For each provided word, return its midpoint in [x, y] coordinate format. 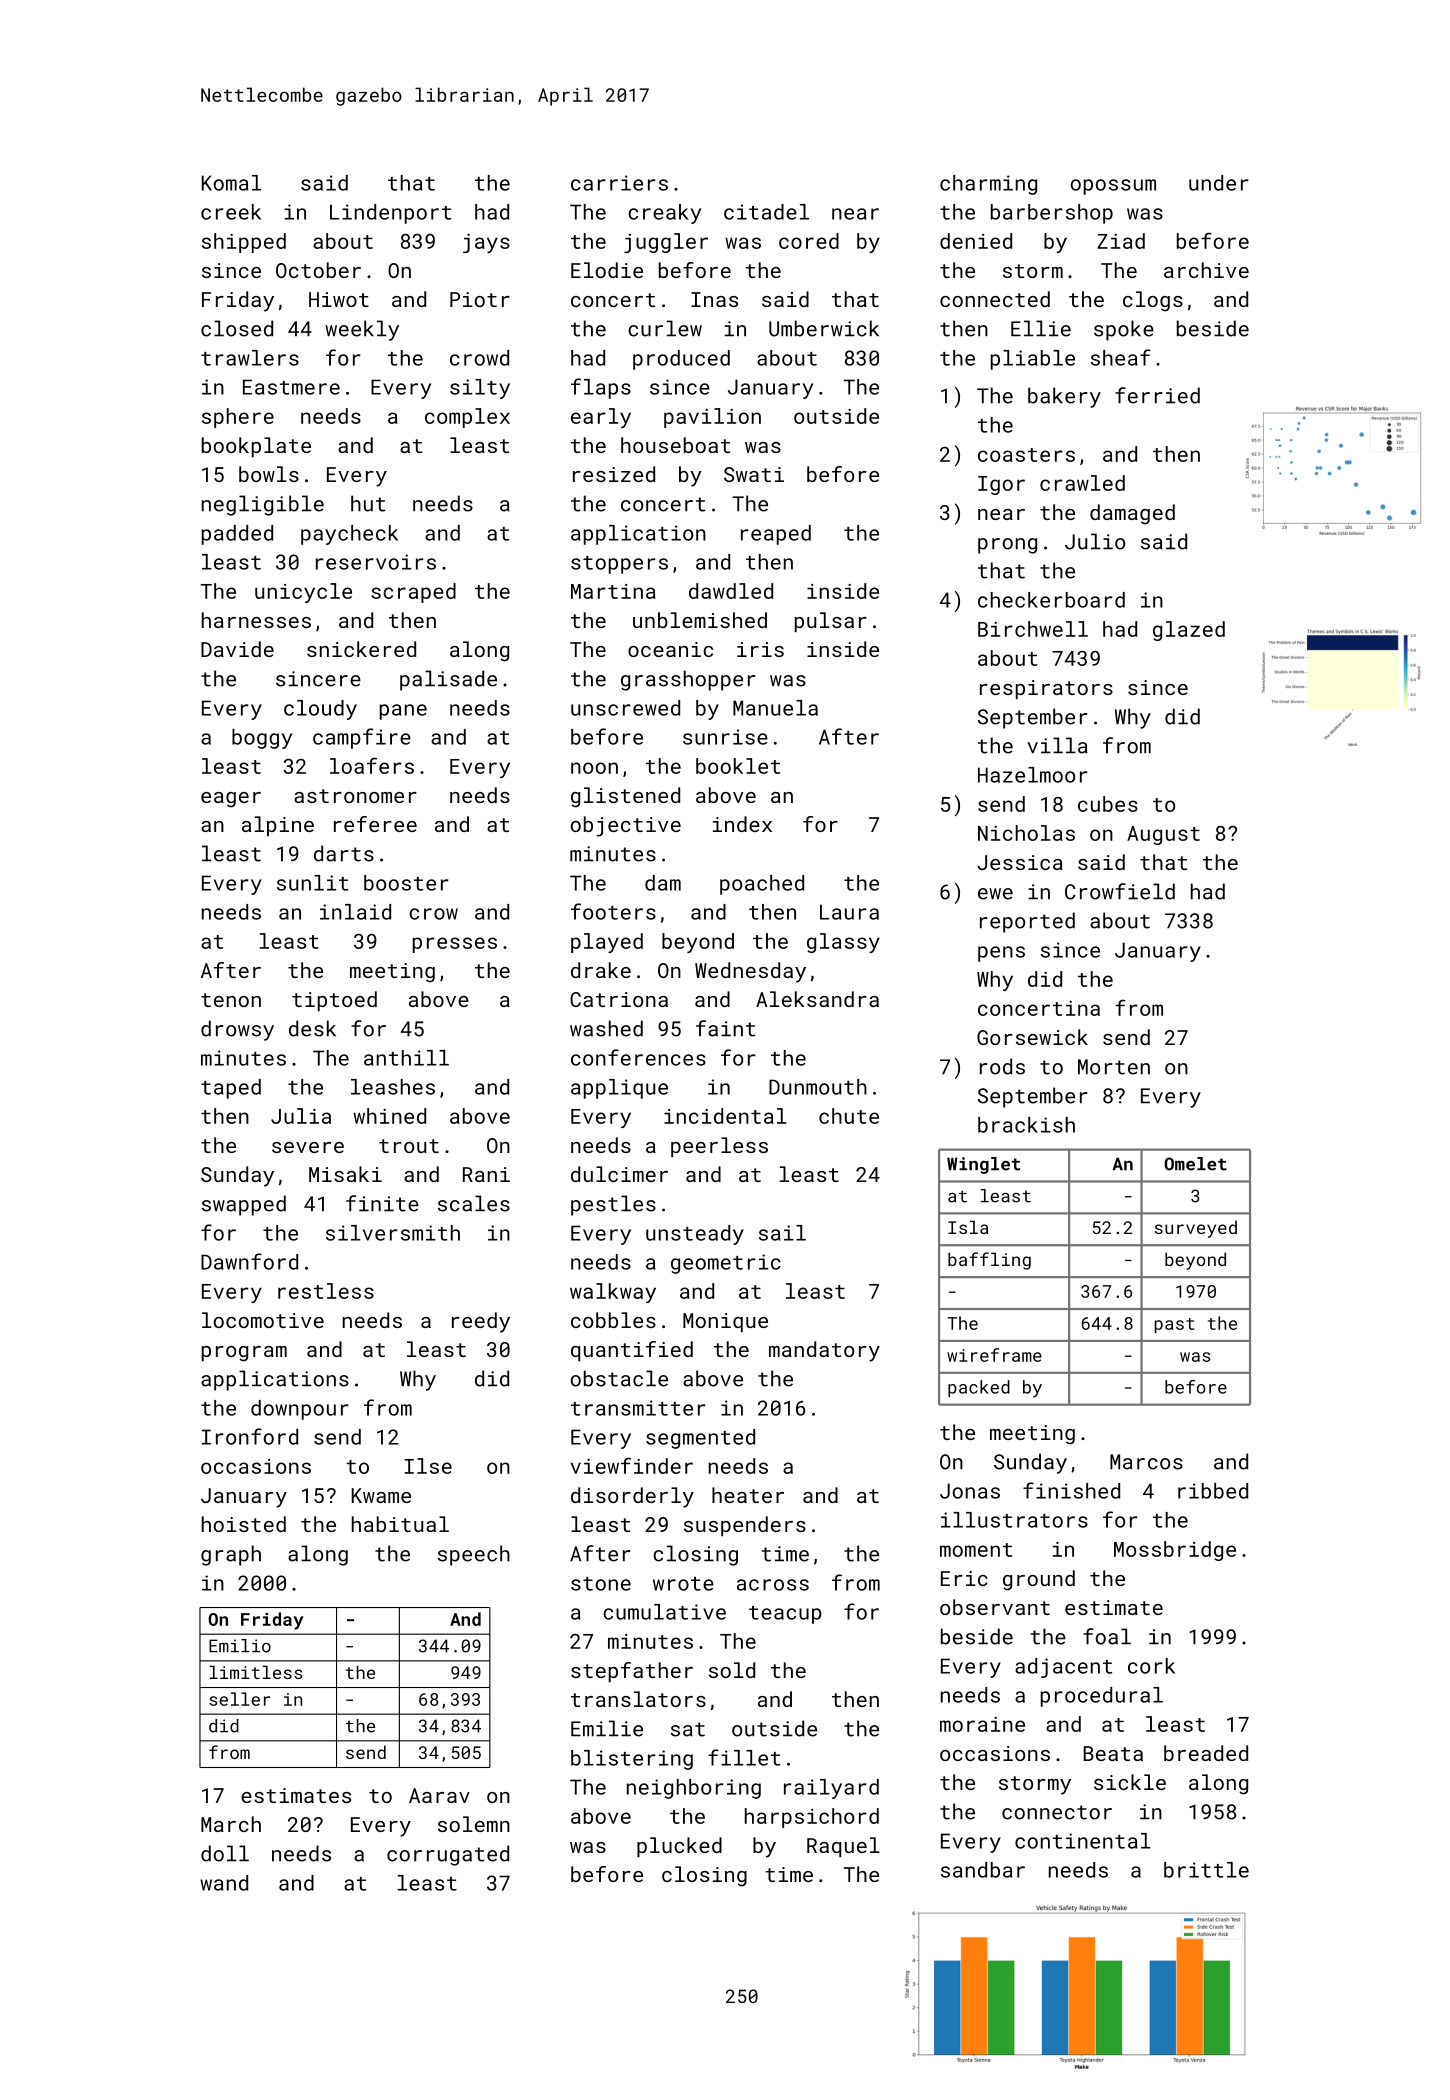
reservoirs [376, 562]
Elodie [607, 270]
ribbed [1213, 1491]
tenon [231, 1000]
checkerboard [1051, 600]
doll [225, 1853]
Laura [849, 912]
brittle [1206, 1870]
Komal [232, 183]
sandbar [983, 1870]
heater [748, 1495]
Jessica [1020, 862]
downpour [300, 1410]
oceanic [670, 649]
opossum [1113, 187]
